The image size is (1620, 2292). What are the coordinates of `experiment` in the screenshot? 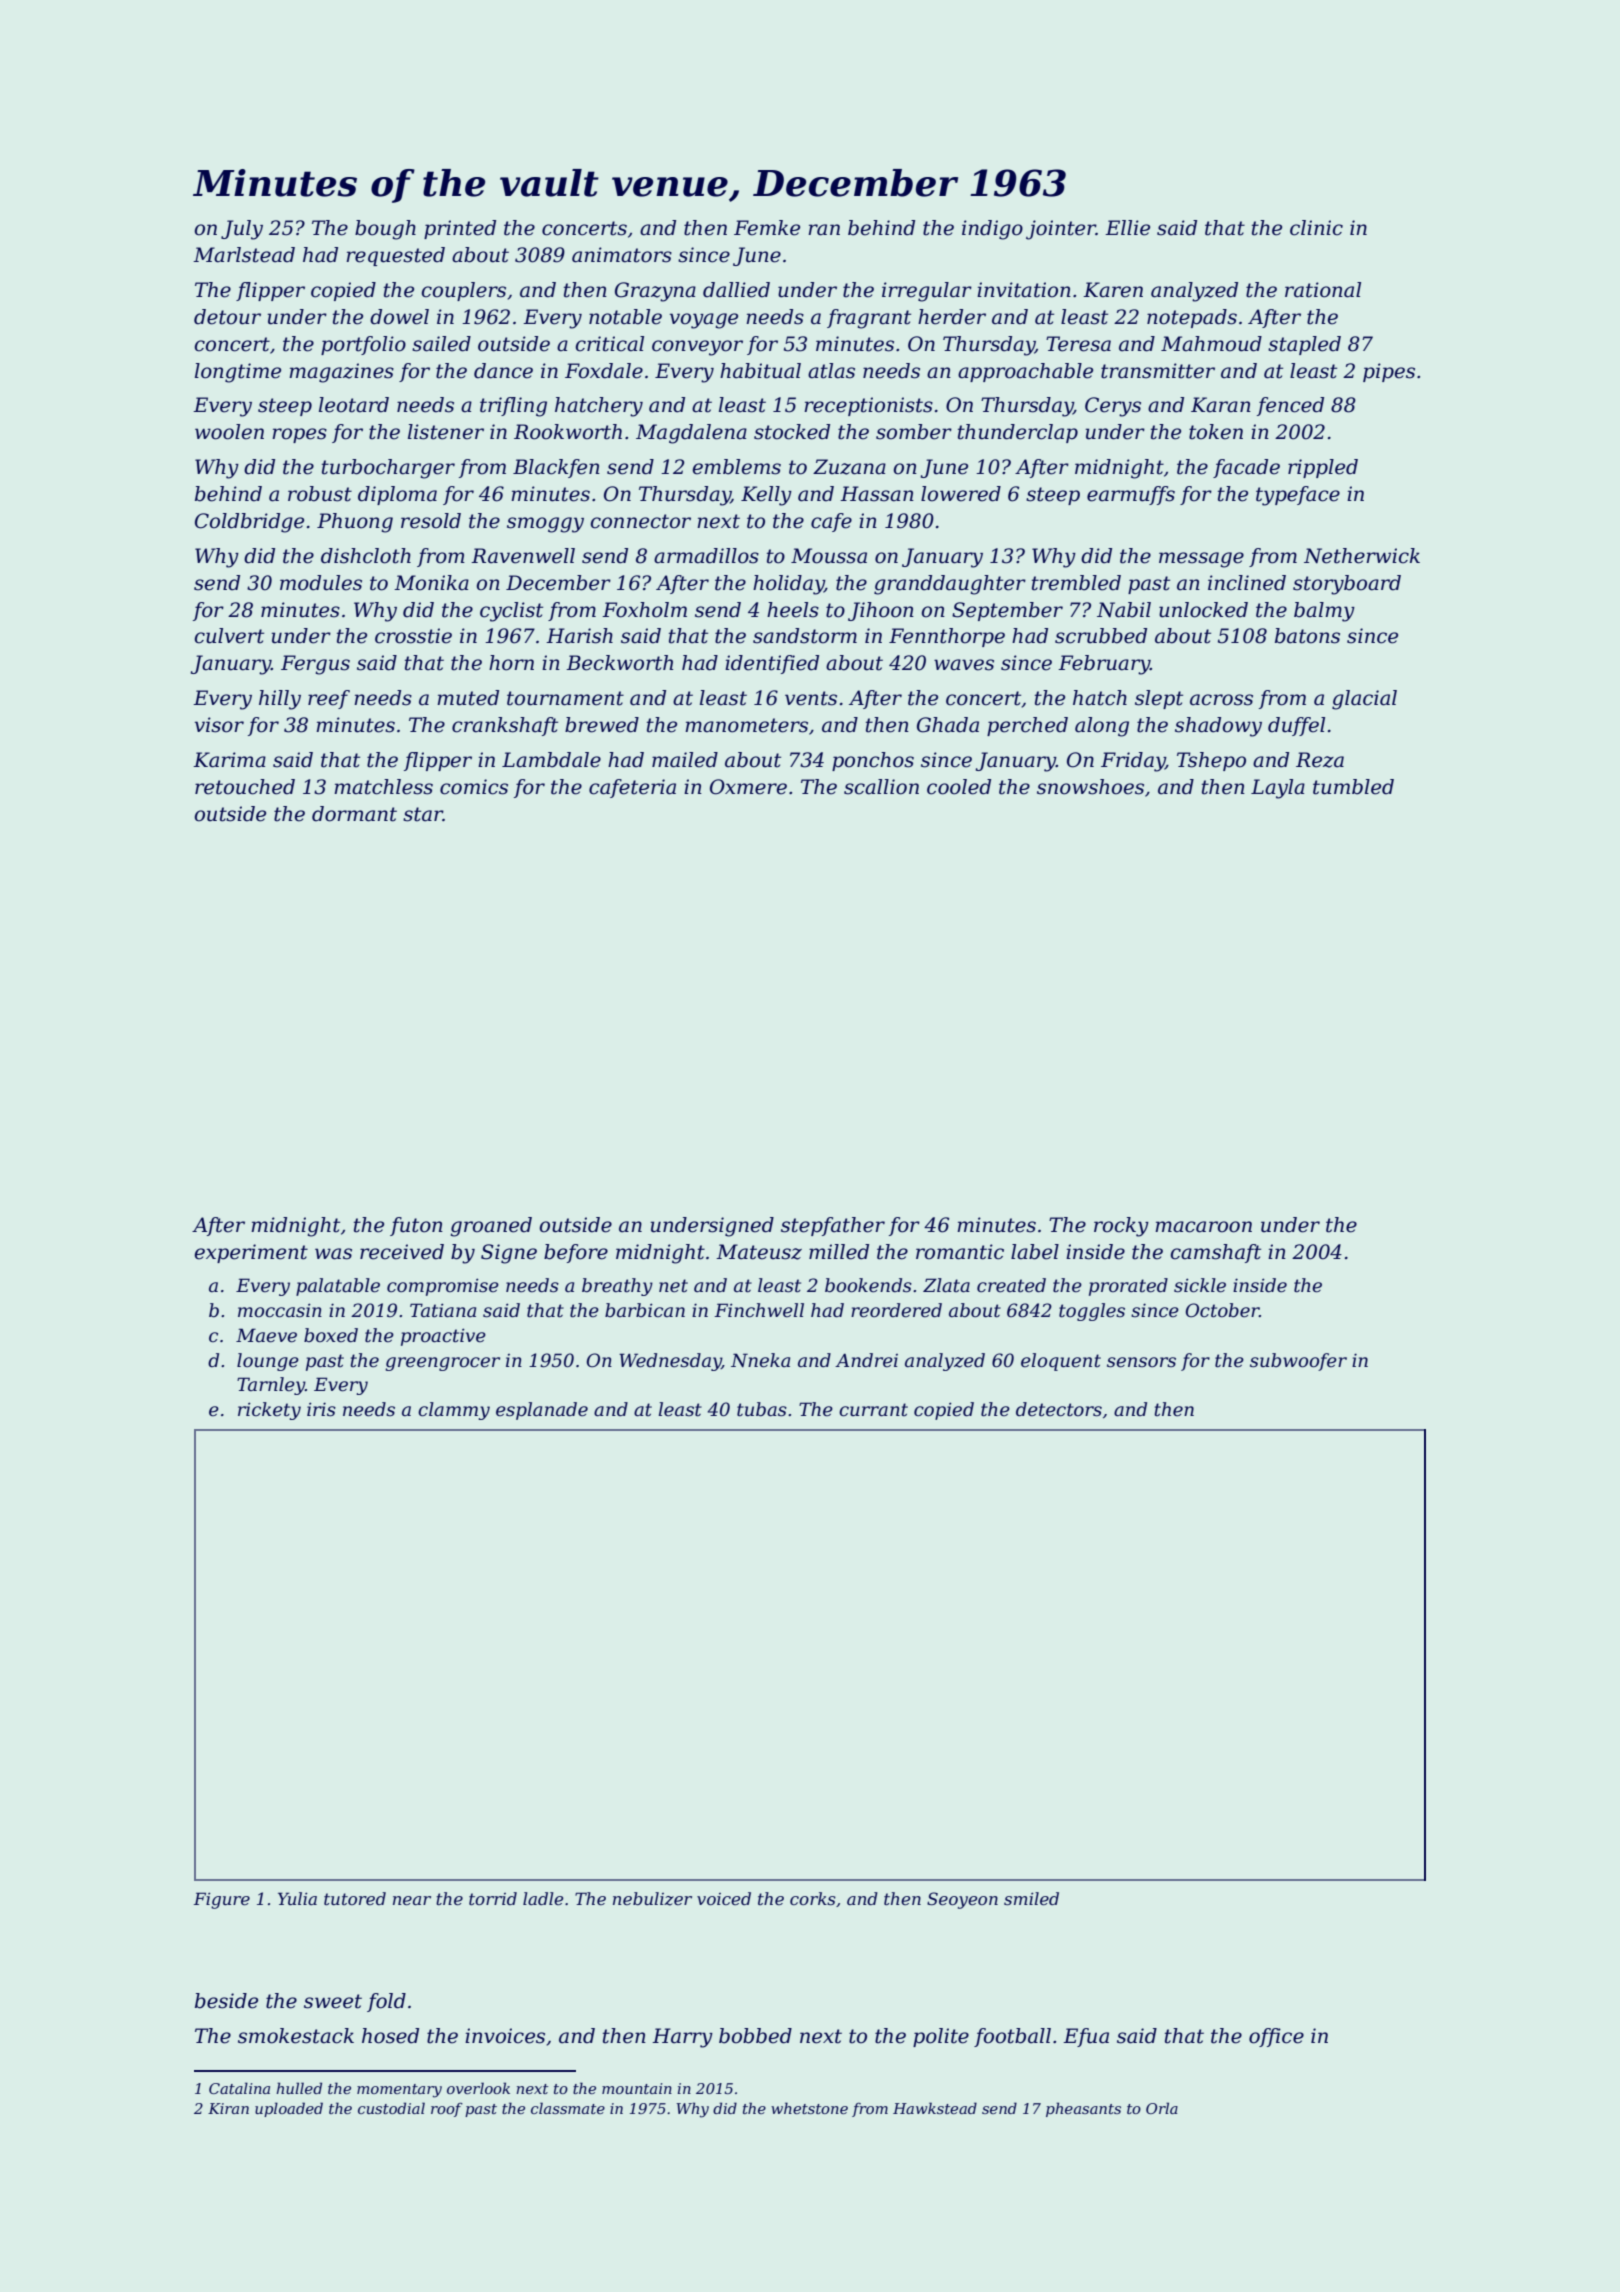 It's located at (251, 1253).
